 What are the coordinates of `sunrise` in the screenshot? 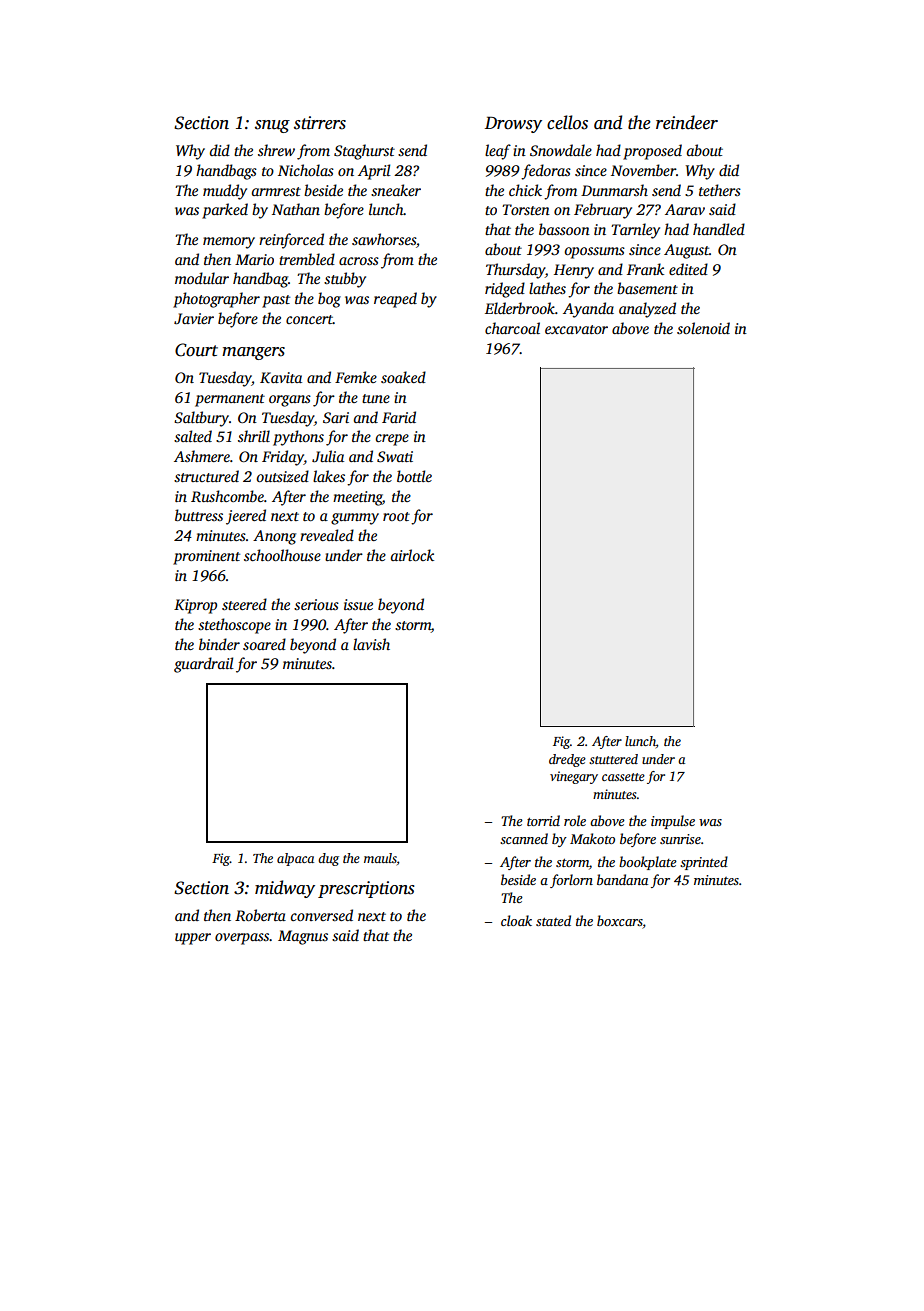 It's located at (680, 839).
